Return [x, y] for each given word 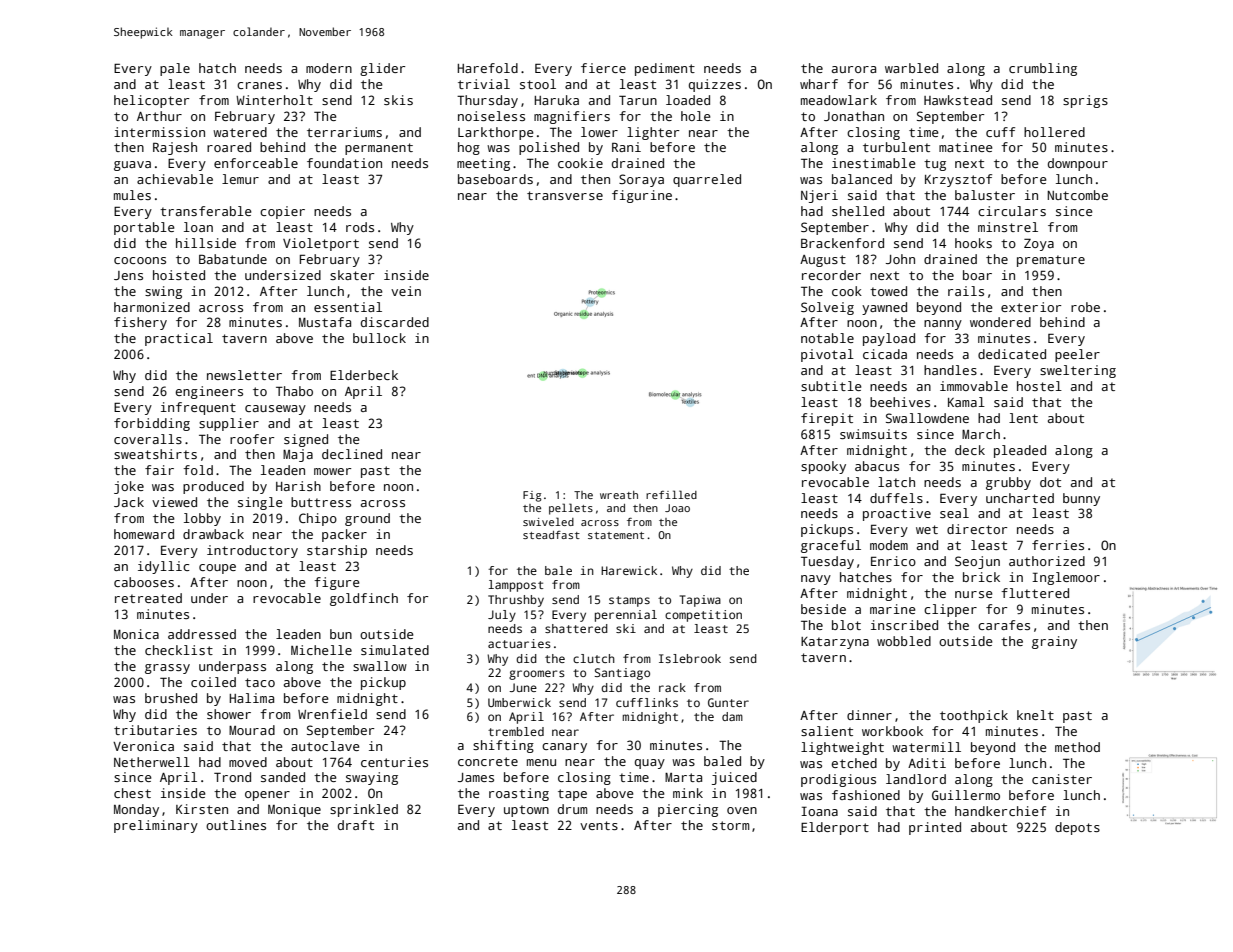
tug [935, 165]
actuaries [519, 643]
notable [827, 338]
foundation [344, 163]
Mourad [252, 730]
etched [854, 763]
